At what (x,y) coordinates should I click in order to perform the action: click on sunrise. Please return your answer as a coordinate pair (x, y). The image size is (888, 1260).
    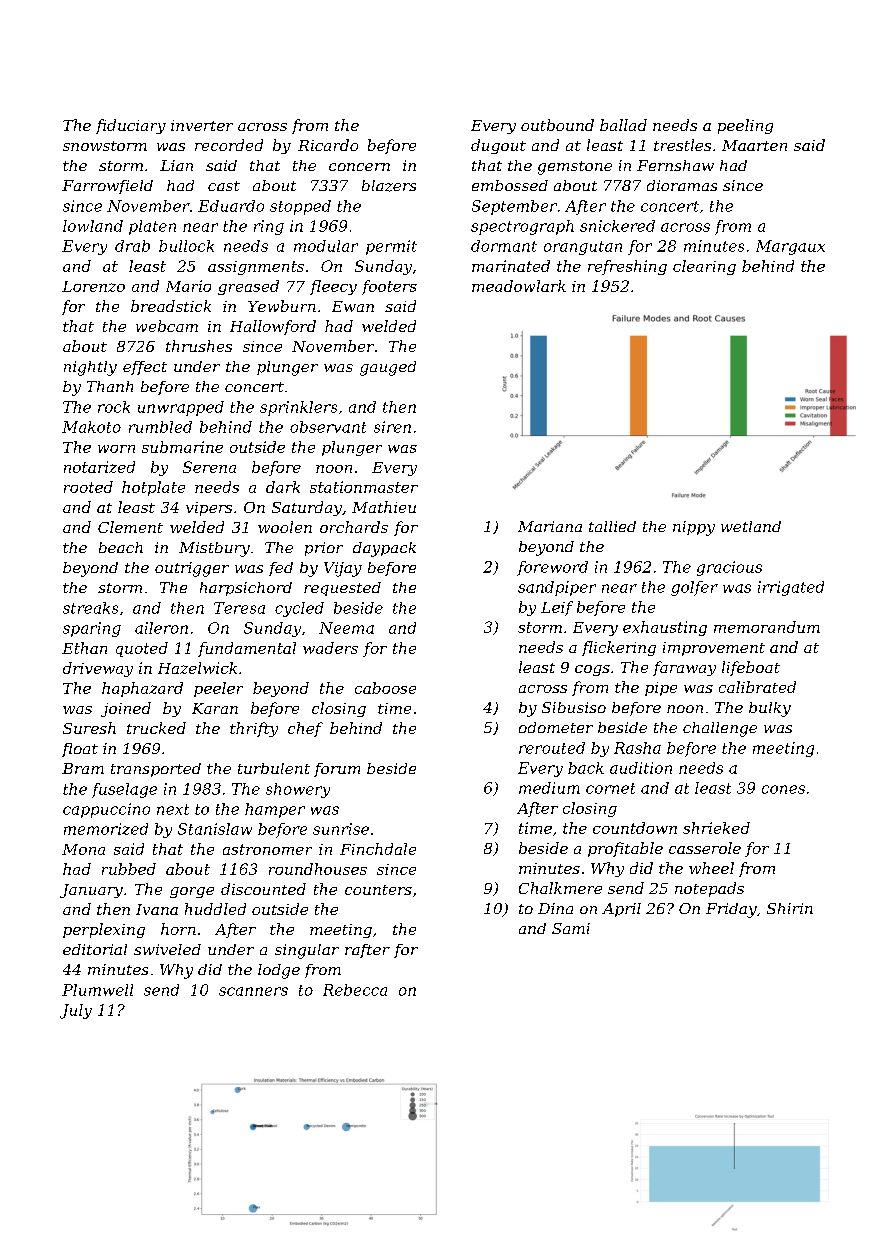
    Looking at the image, I should click on (341, 829).
